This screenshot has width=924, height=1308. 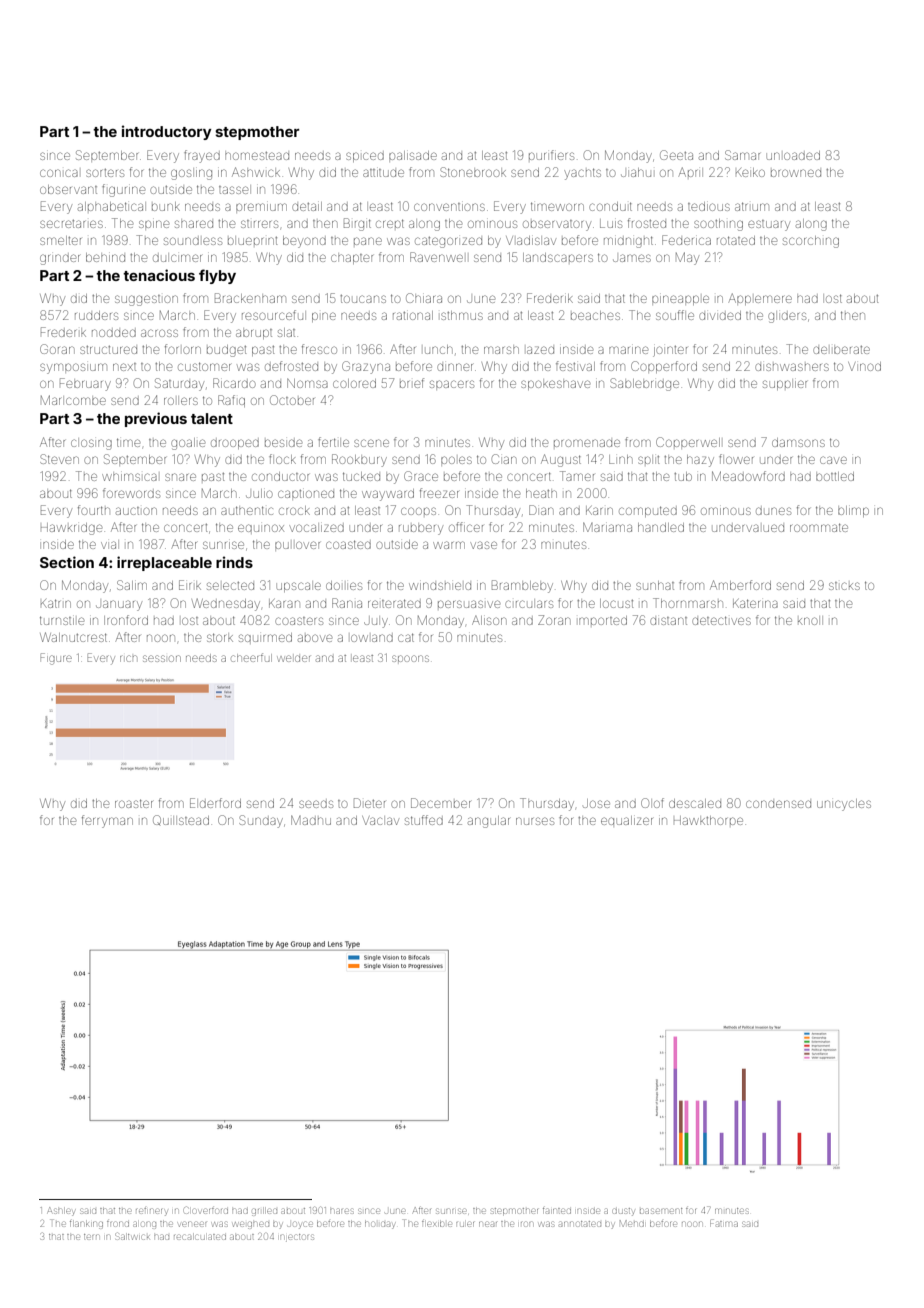 I want to click on stuffed, so click(x=424, y=820).
